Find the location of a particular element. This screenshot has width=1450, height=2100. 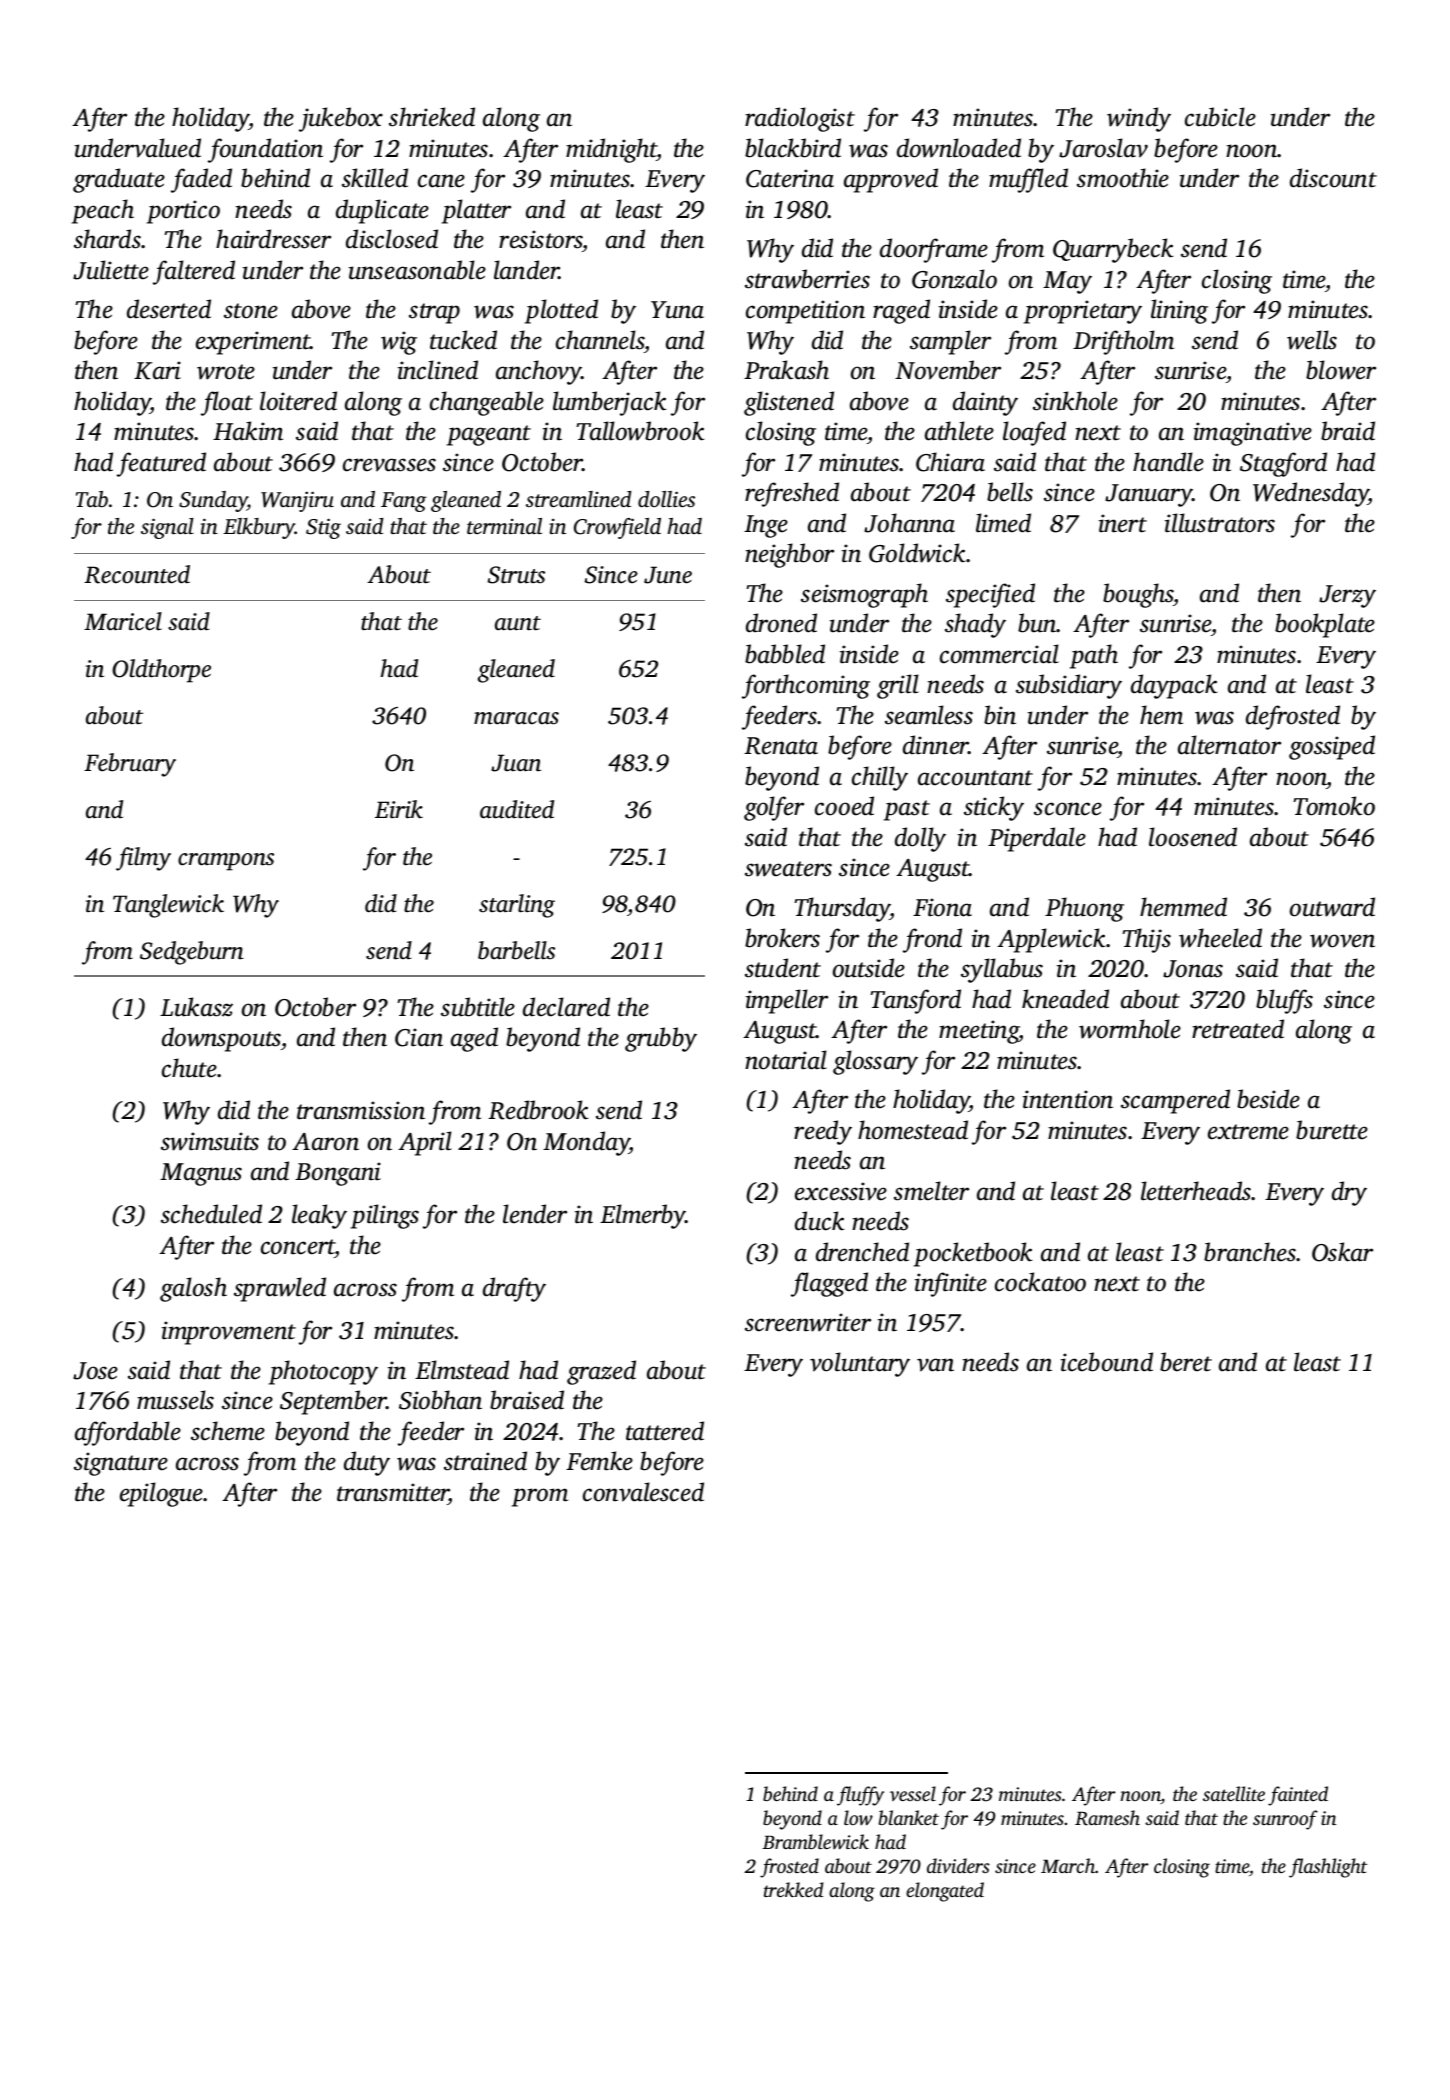

duty is located at coordinates (367, 1463).
